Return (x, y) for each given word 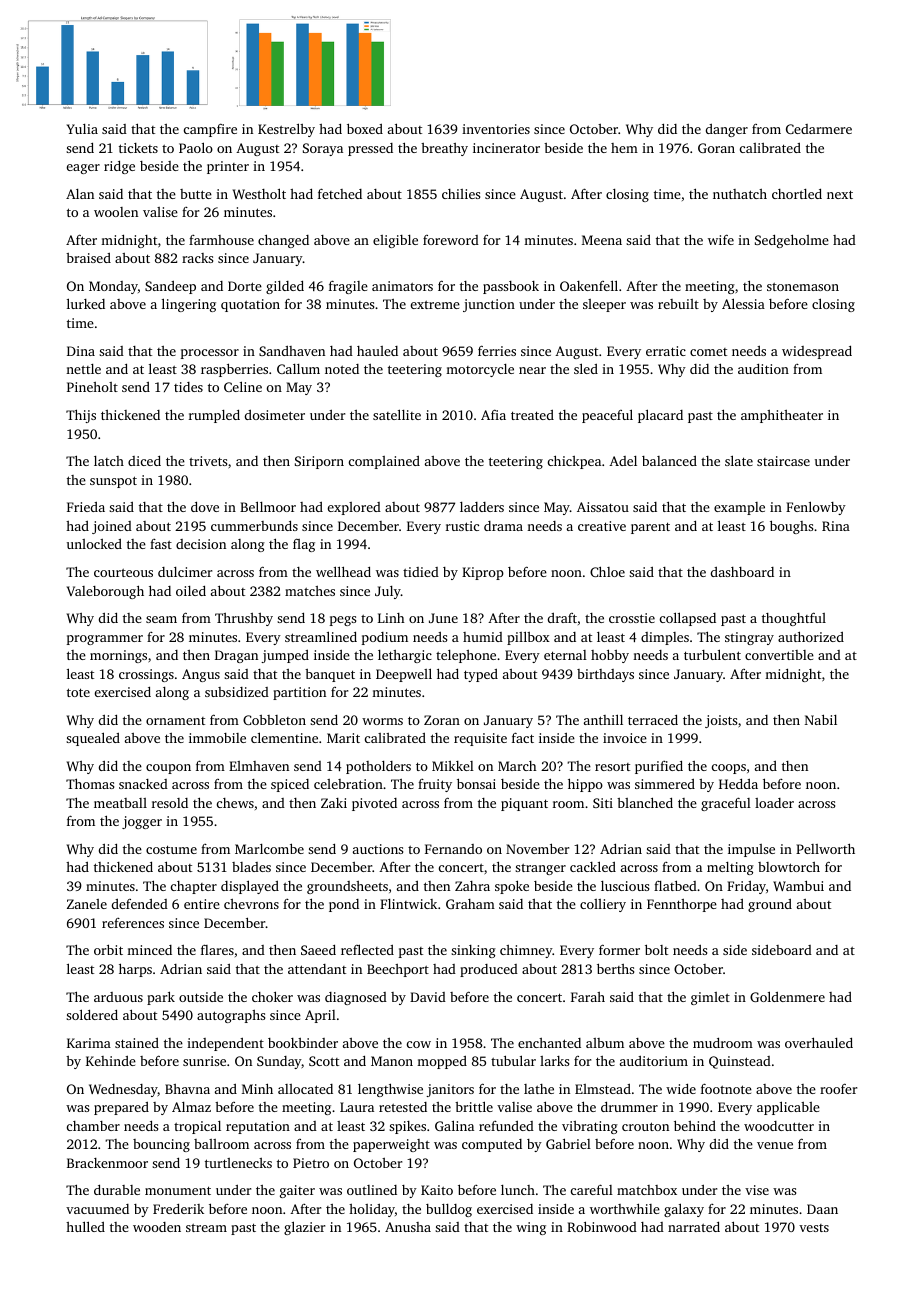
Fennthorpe (682, 905)
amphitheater (782, 416)
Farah (588, 997)
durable (117, 1190)
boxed (365, 128)
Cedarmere (819, 129)
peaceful (607, 416)
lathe (539, 1089)
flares (217, 949)
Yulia (82, 129)
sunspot (113, 482)
